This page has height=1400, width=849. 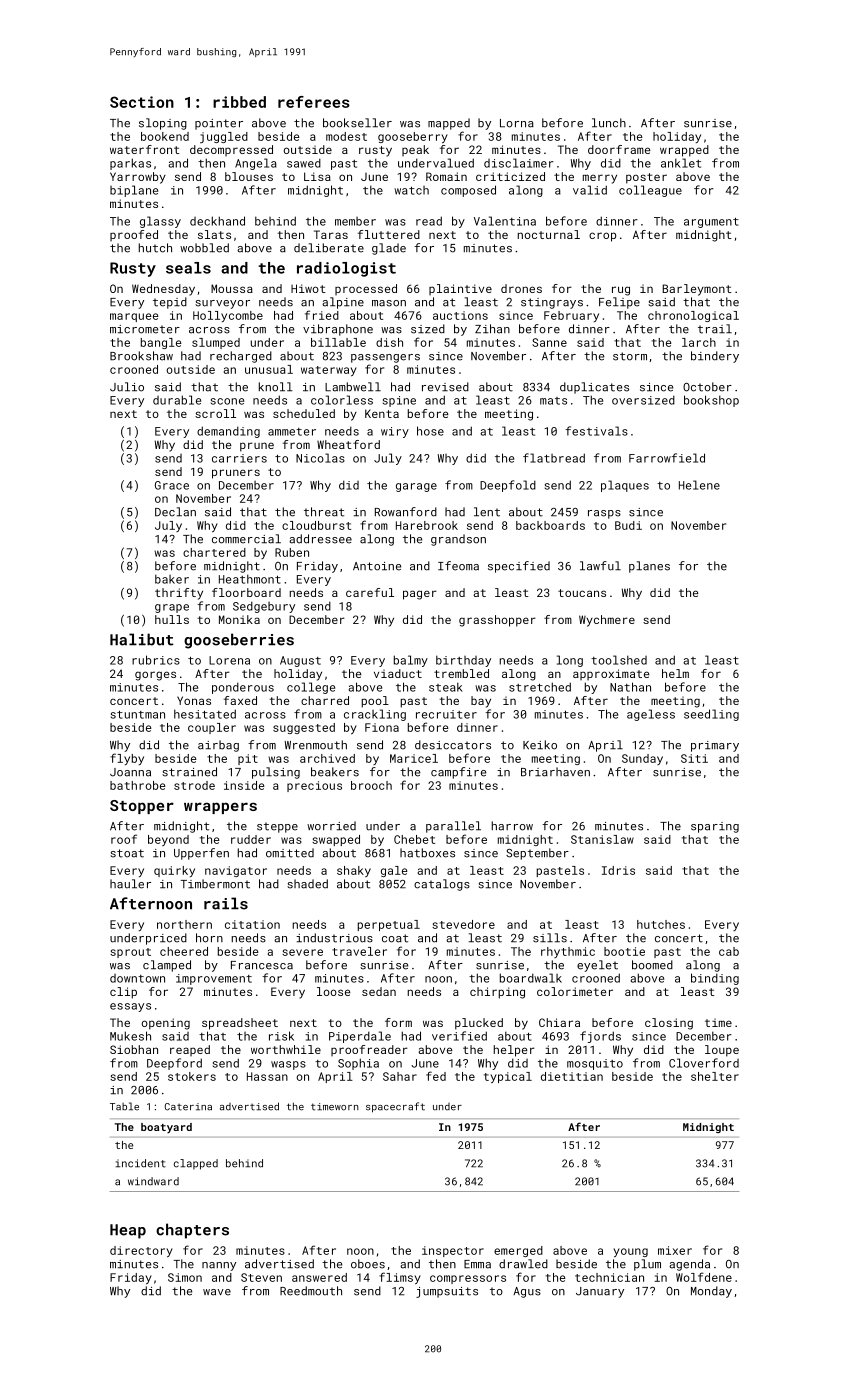 I want to click on Simon, so click(x=185, y=1277).
